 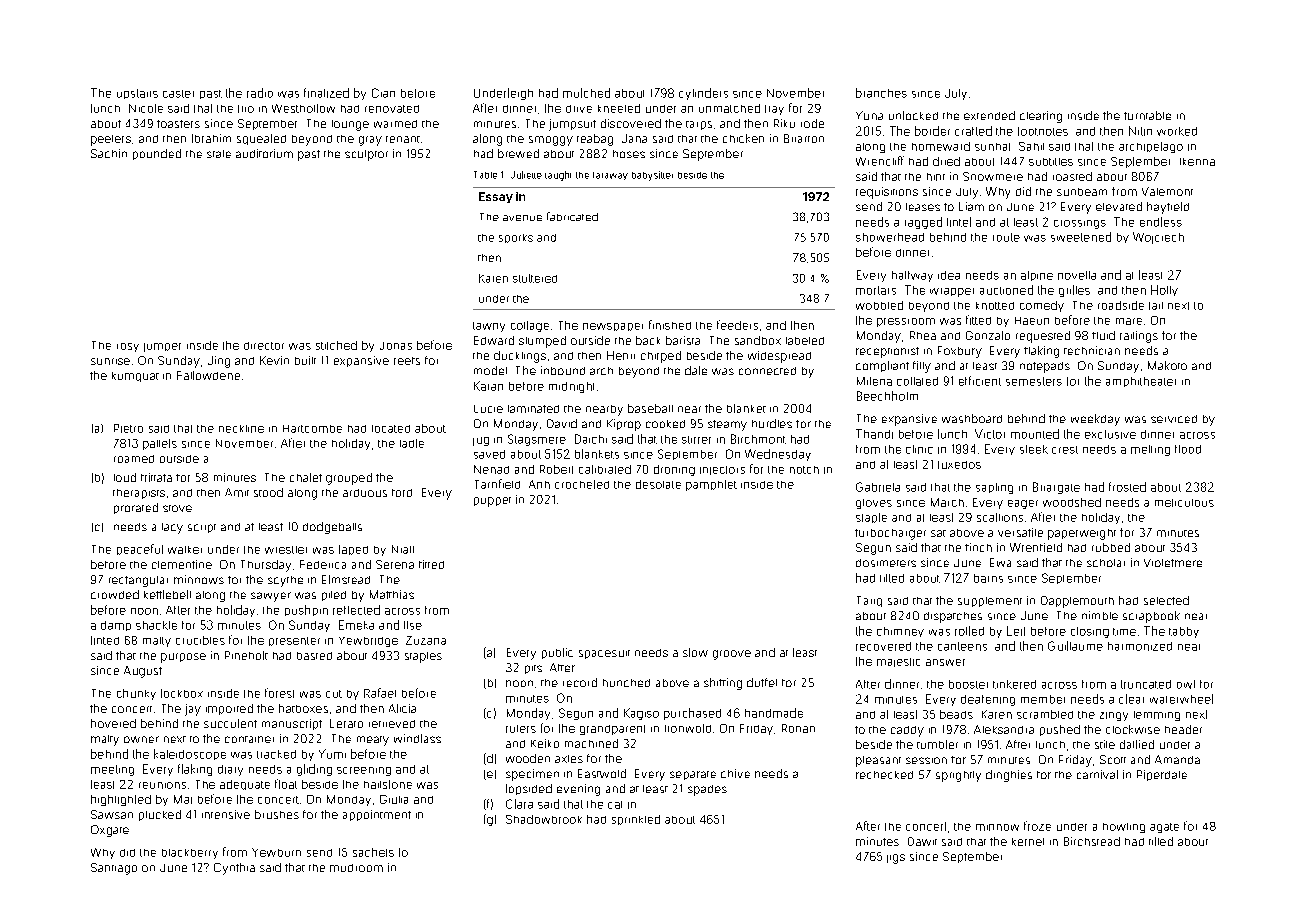 What do you see at coordinates (735, 773) in the screenshot?
I see `chive` at bounding box center [735, 773].
